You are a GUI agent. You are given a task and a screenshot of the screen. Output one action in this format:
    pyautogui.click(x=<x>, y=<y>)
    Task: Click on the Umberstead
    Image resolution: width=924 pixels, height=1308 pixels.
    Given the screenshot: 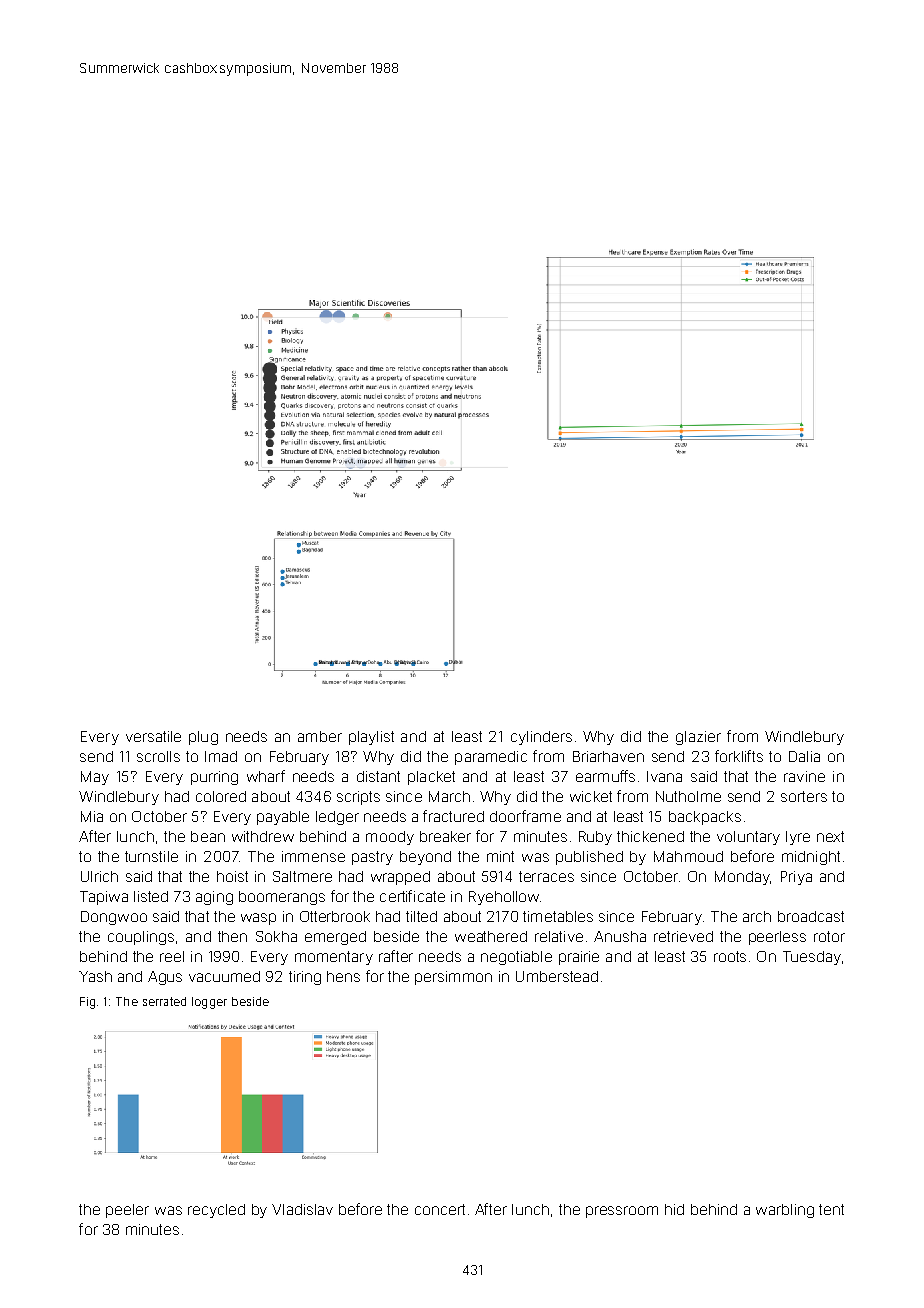 What is the action you would take?
    pyautogui.click(x=557, y=976)
